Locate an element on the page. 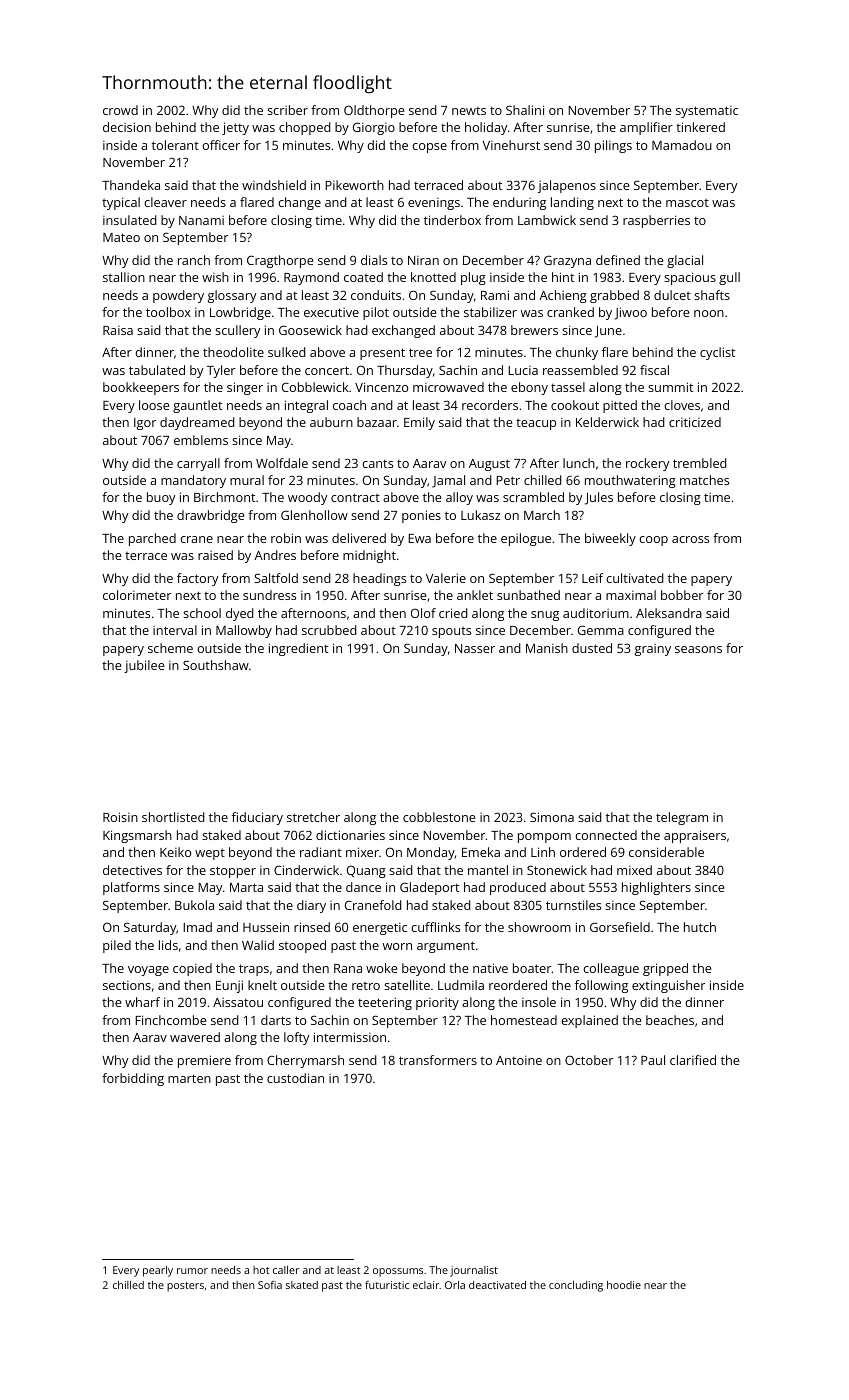 Image resolution: width=849 pixels, height=1400 pixels. Manish is located at coordinates (547, 648).
